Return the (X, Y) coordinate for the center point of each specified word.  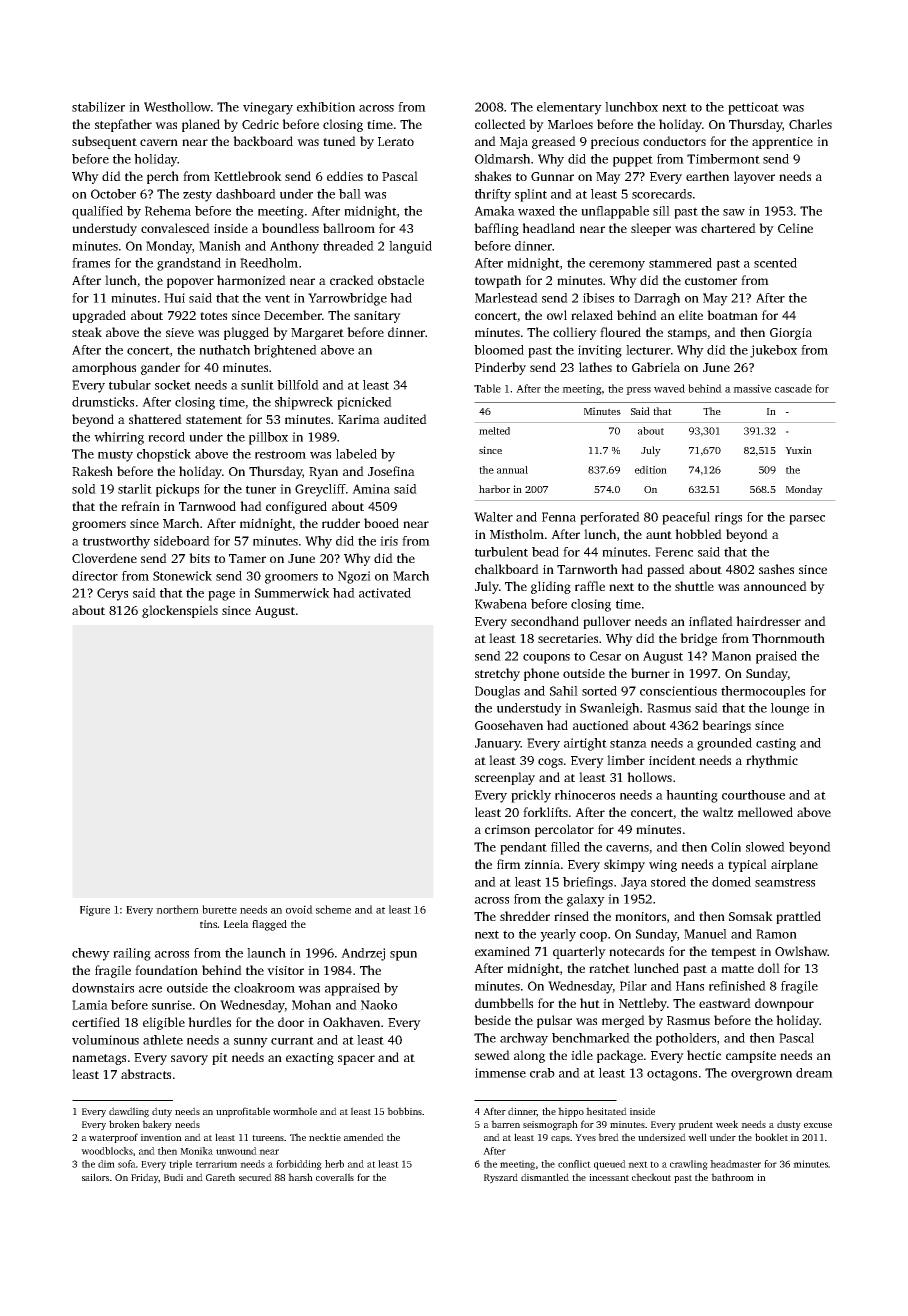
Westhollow (177, 107)
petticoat (753, 108)
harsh (300, 1177)
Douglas (497, 692)
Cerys (112, 594)
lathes (595, 367)
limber (626, 760)
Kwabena (501, 604)
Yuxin (798, 450)
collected (500, 124)
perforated (610, 518)
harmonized (251, 280)
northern (177, 909)
